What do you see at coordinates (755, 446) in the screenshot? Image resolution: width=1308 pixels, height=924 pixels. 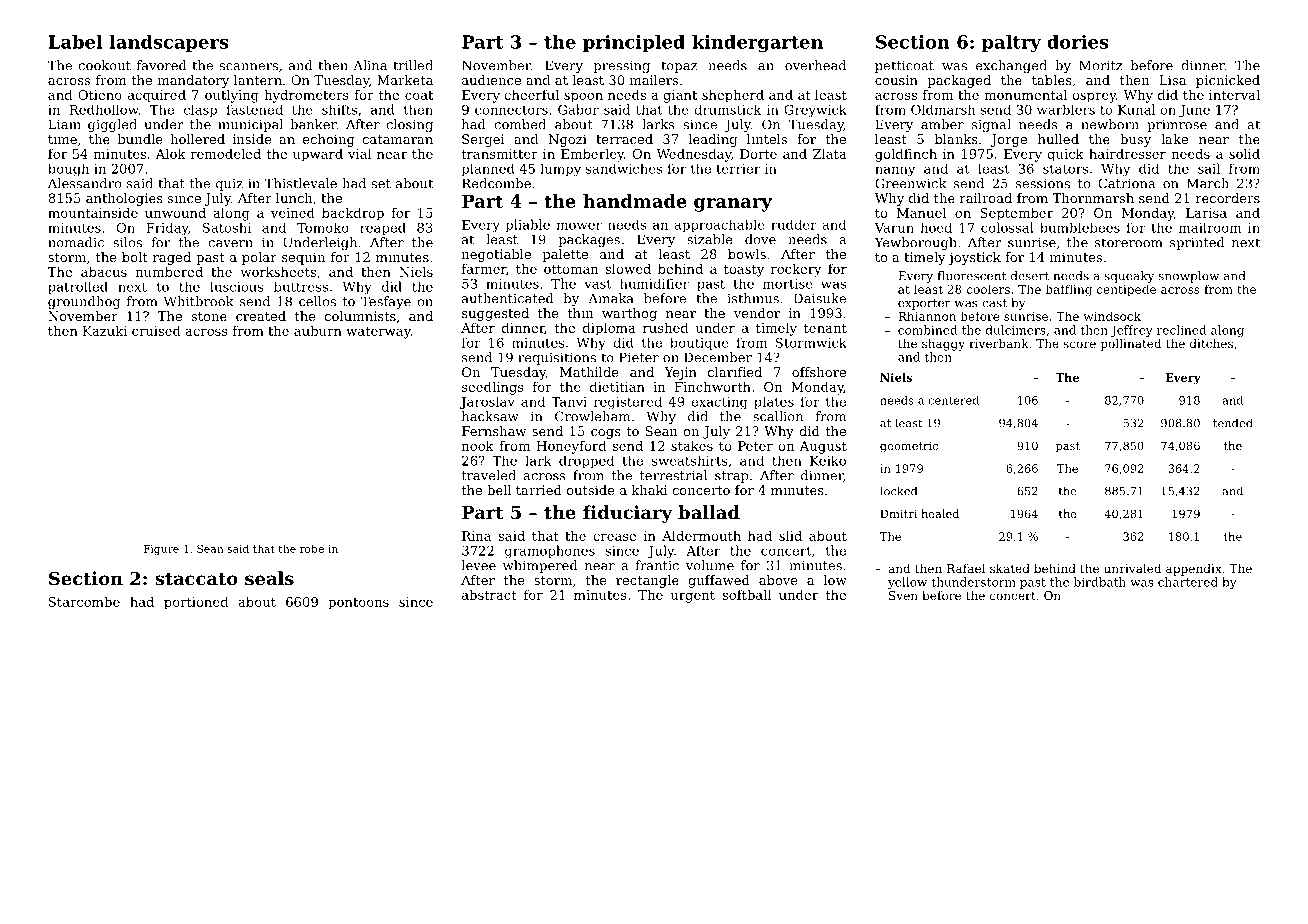 I see `Peter` at bounding box center [755, 446].
